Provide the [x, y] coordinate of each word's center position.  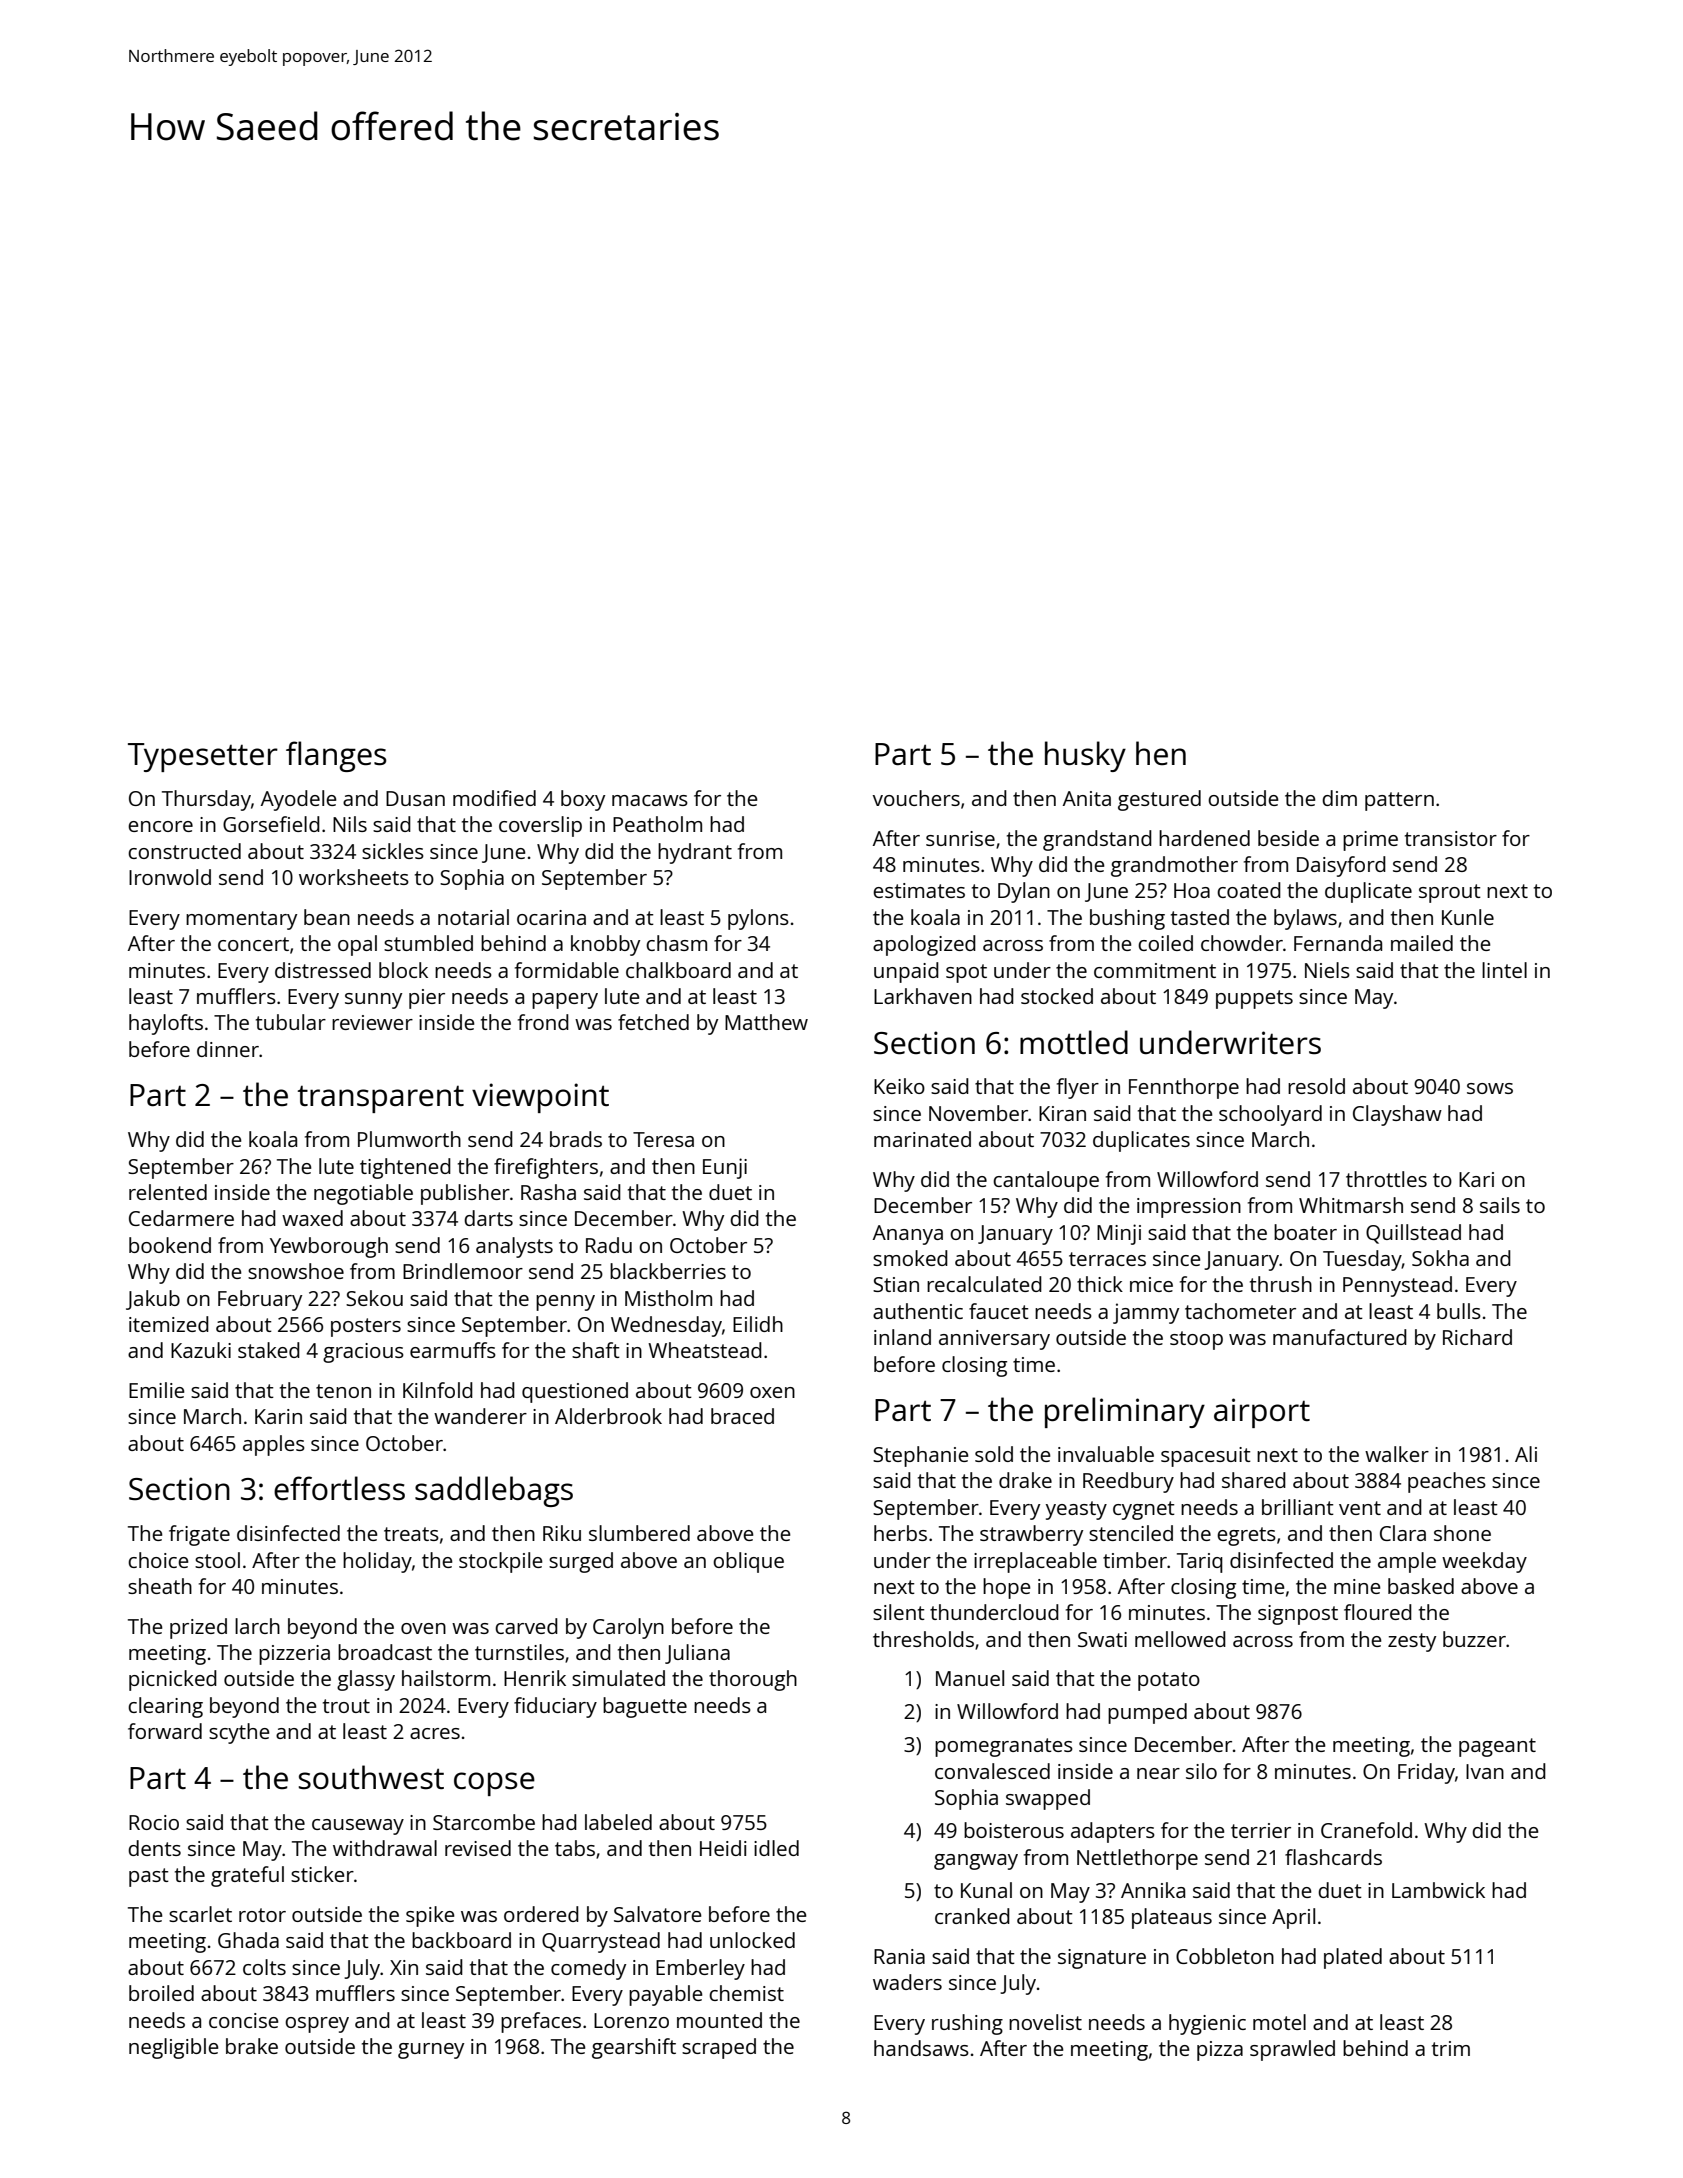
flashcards [1333, 1857]
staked [269, 1350]
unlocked [752, 1940]
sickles [393, 851]
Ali [1526, 1454]
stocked [1057, 996]
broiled [161, 1993]
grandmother [1174, 866]
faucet [999, 1311]
